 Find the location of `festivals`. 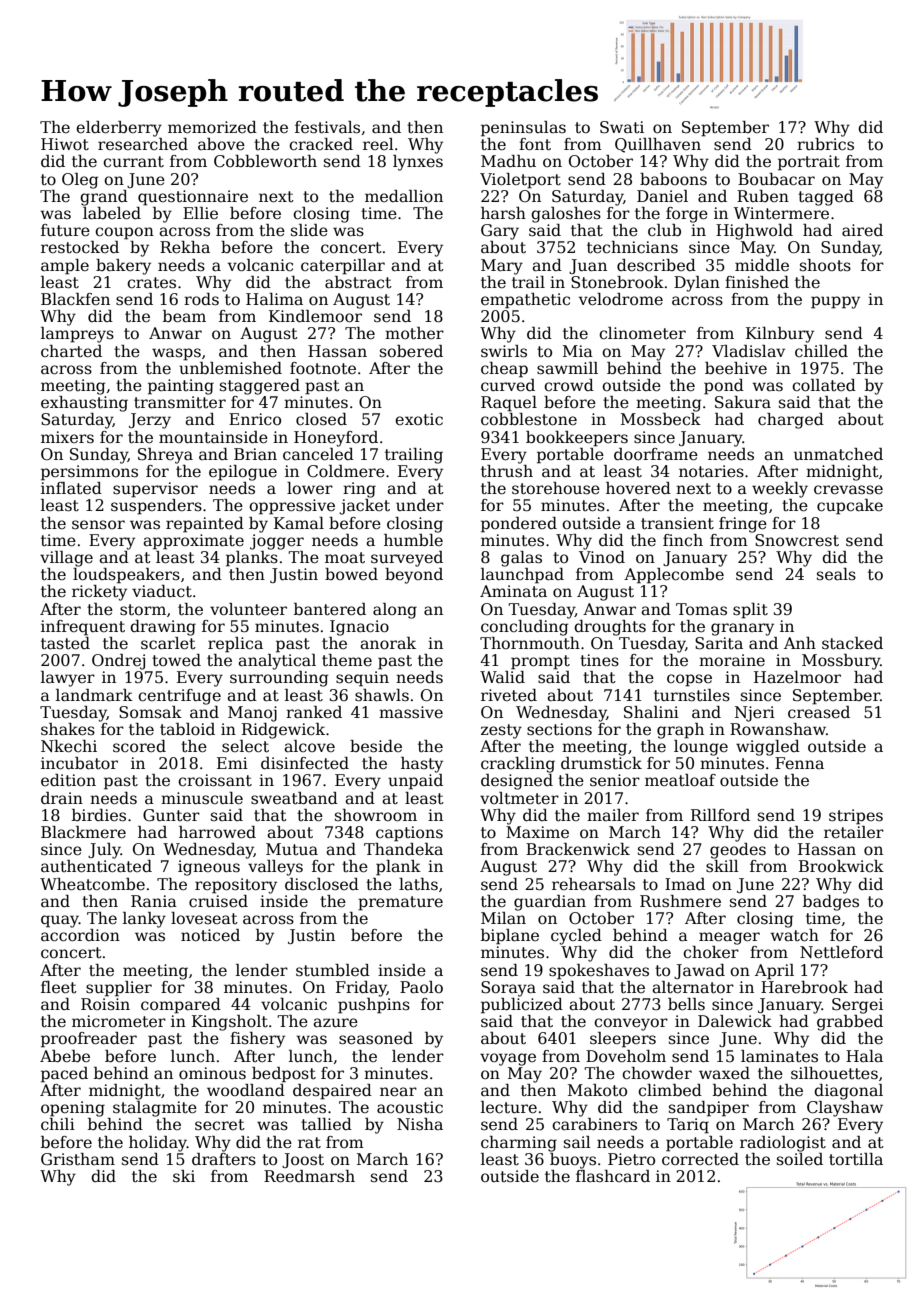

festivals is located at coordinates (327, 127).
